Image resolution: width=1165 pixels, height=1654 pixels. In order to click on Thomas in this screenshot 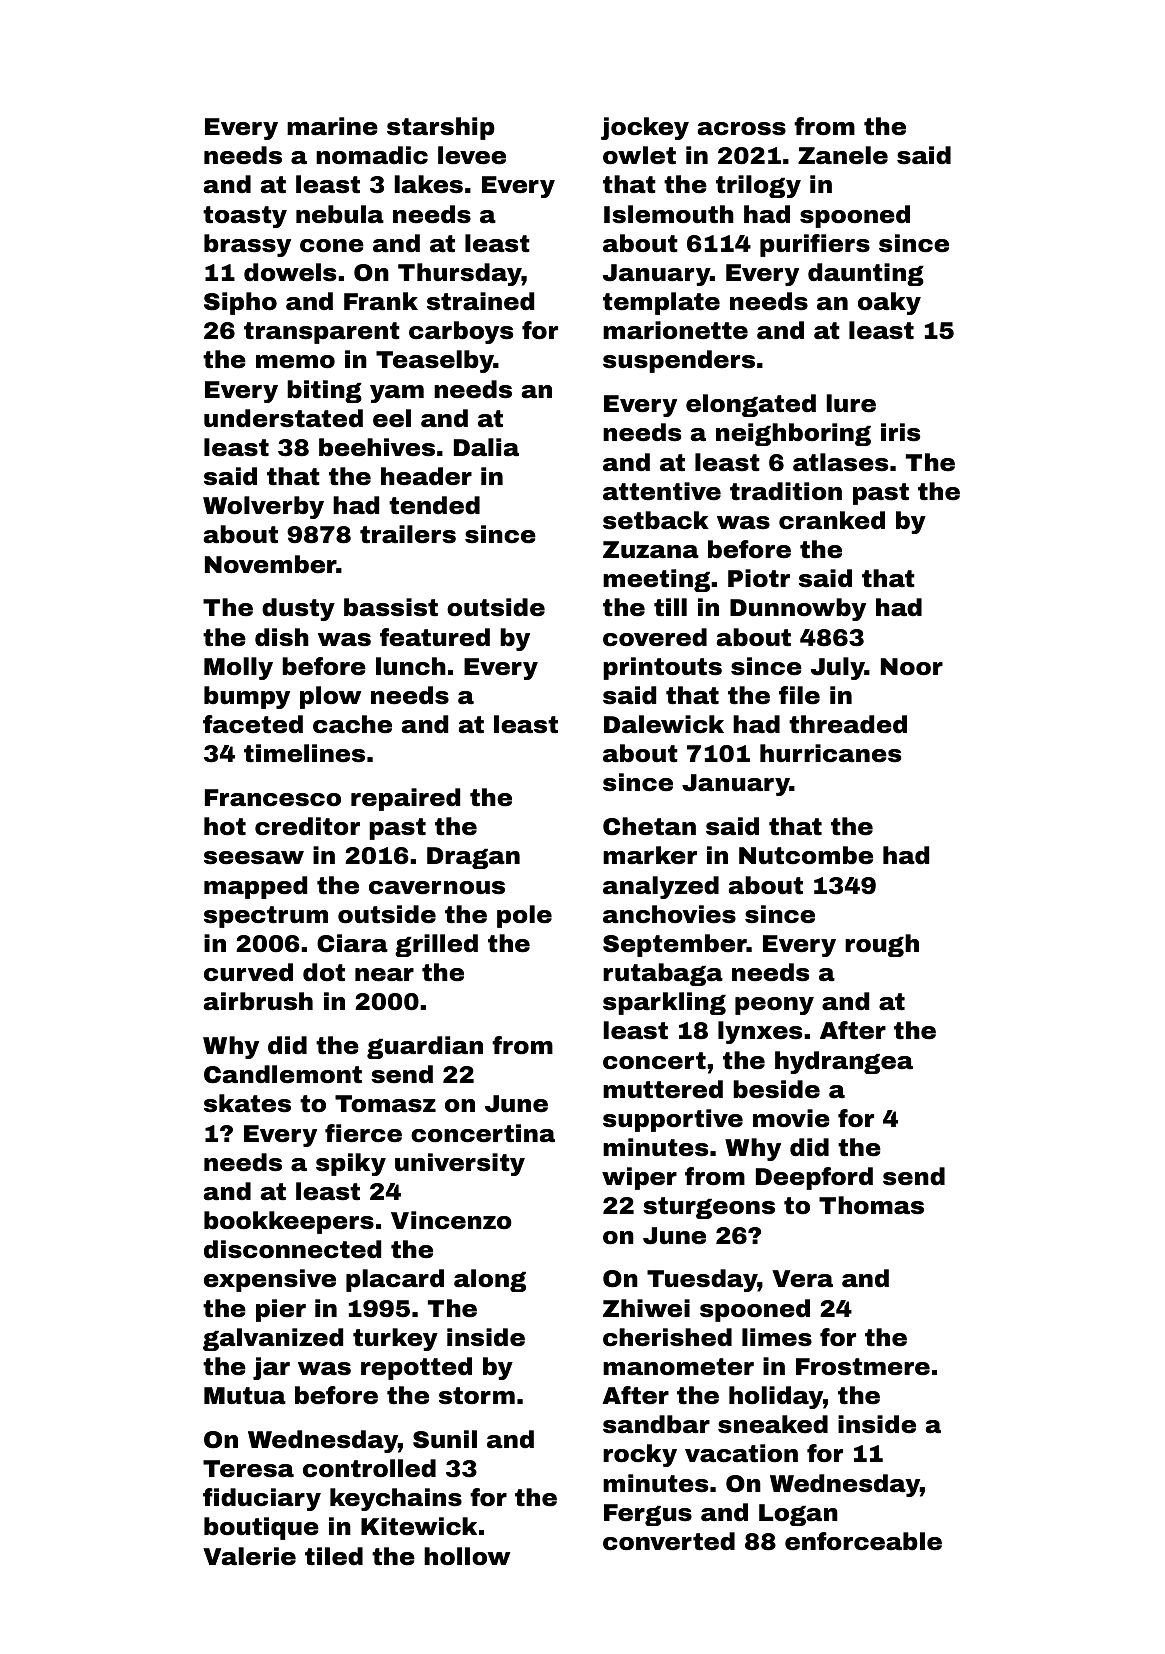, I will do `click(871, 1205)`.
